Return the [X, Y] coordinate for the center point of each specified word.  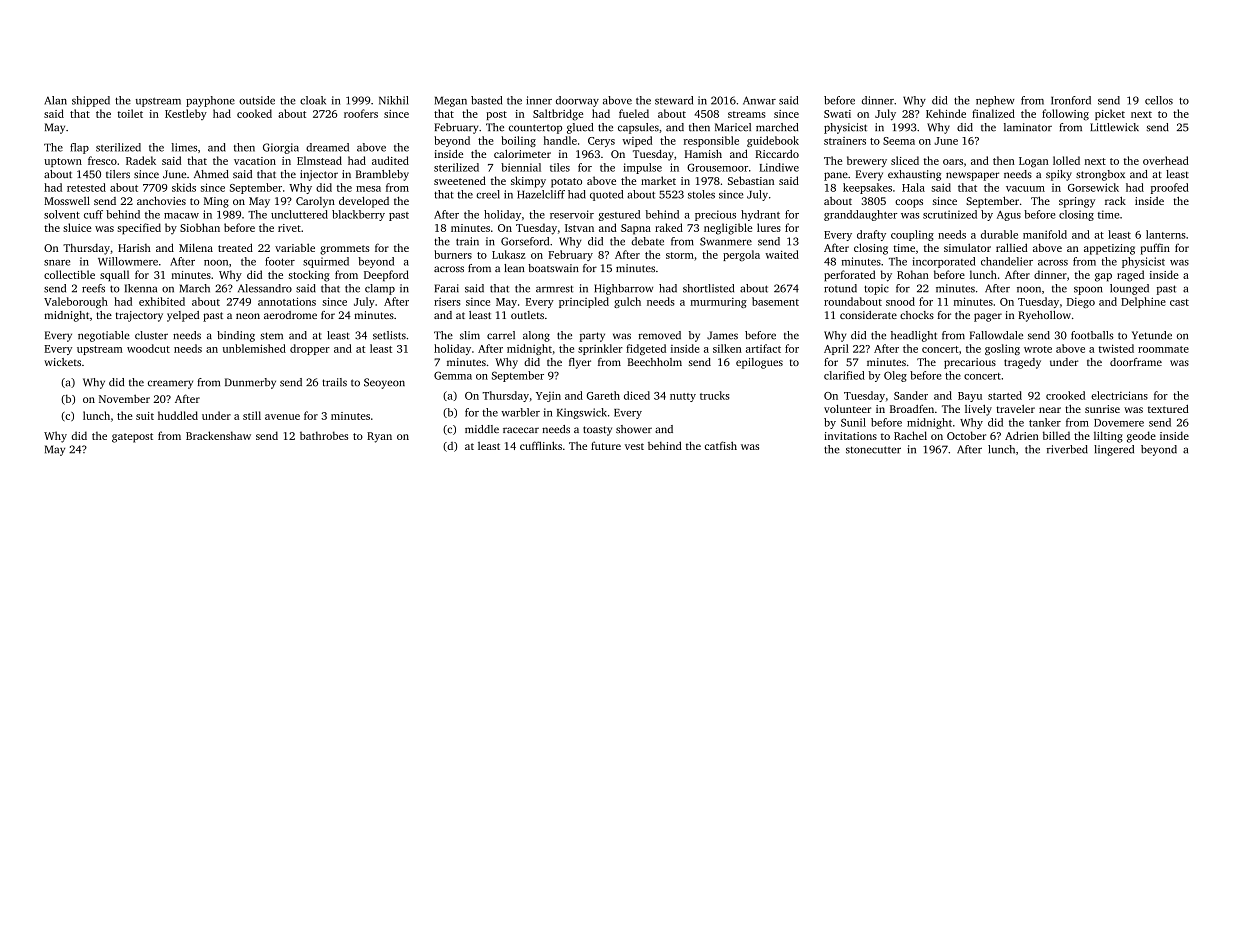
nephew [995, 101]
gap [1103, 277]
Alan [55, 100]
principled [584, 302]
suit [145, 416]
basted [486, 100]
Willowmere [128, 261]
